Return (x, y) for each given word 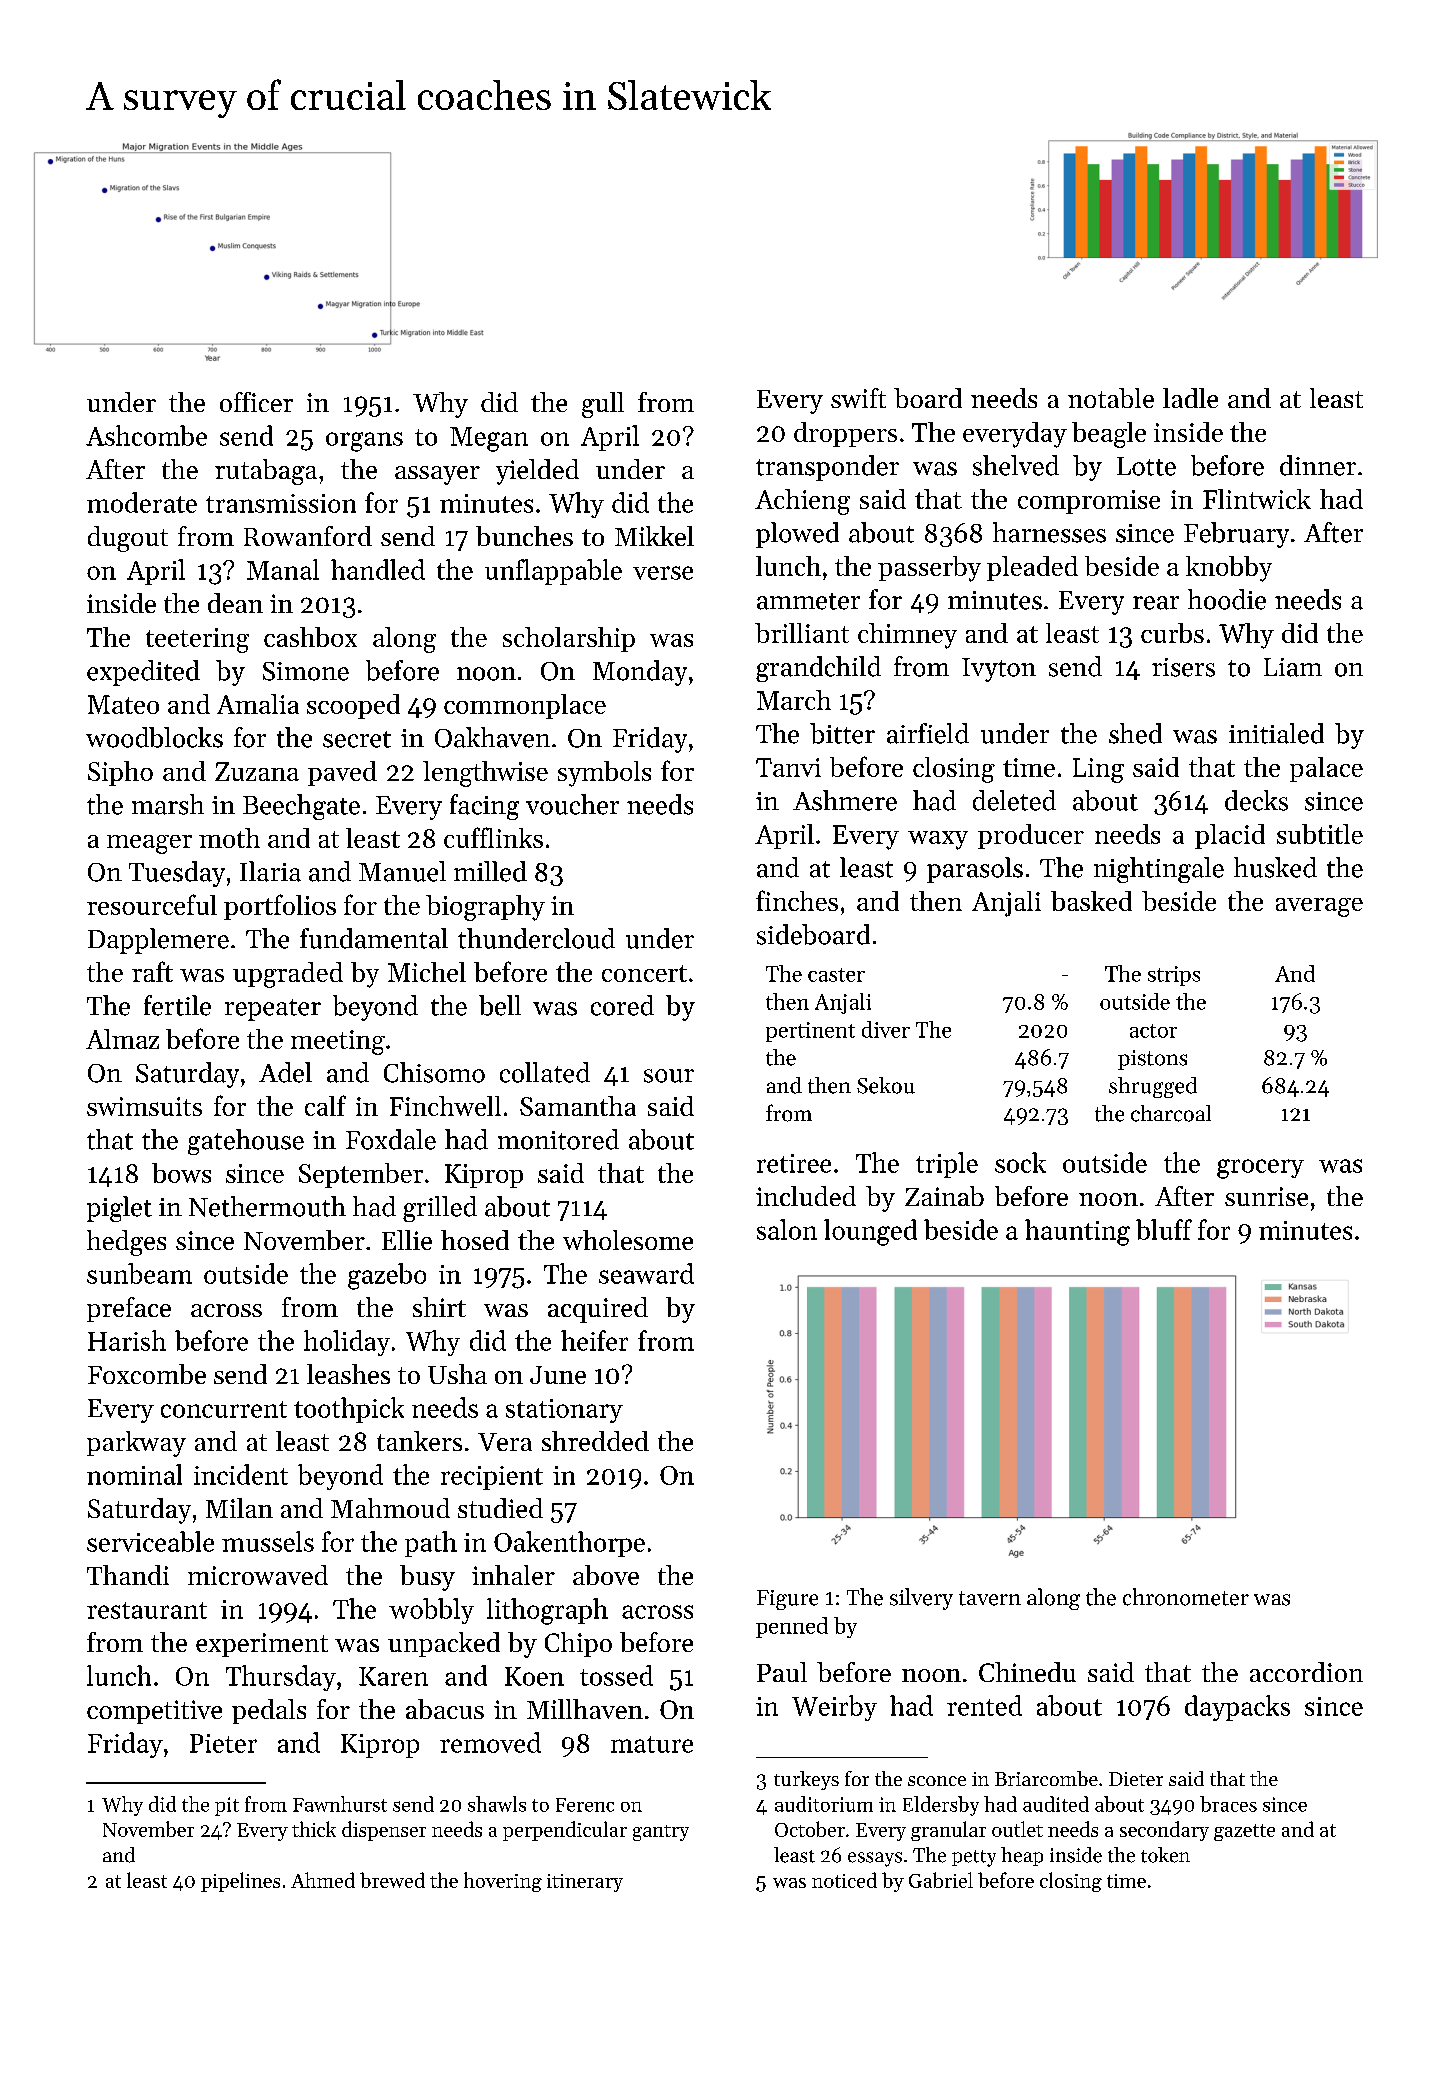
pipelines (240, 1882)
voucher (572, 804)
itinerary (585, 1883)
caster (836, 975)
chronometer (1186, 1597)
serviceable (150, 1541)
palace (1326, 769)
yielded (537, 472)
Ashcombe (146, 435)
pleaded (1032, 568)
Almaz (122, 1039)
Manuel (402, 871)
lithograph (547, 1611)
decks (1256, 800)
